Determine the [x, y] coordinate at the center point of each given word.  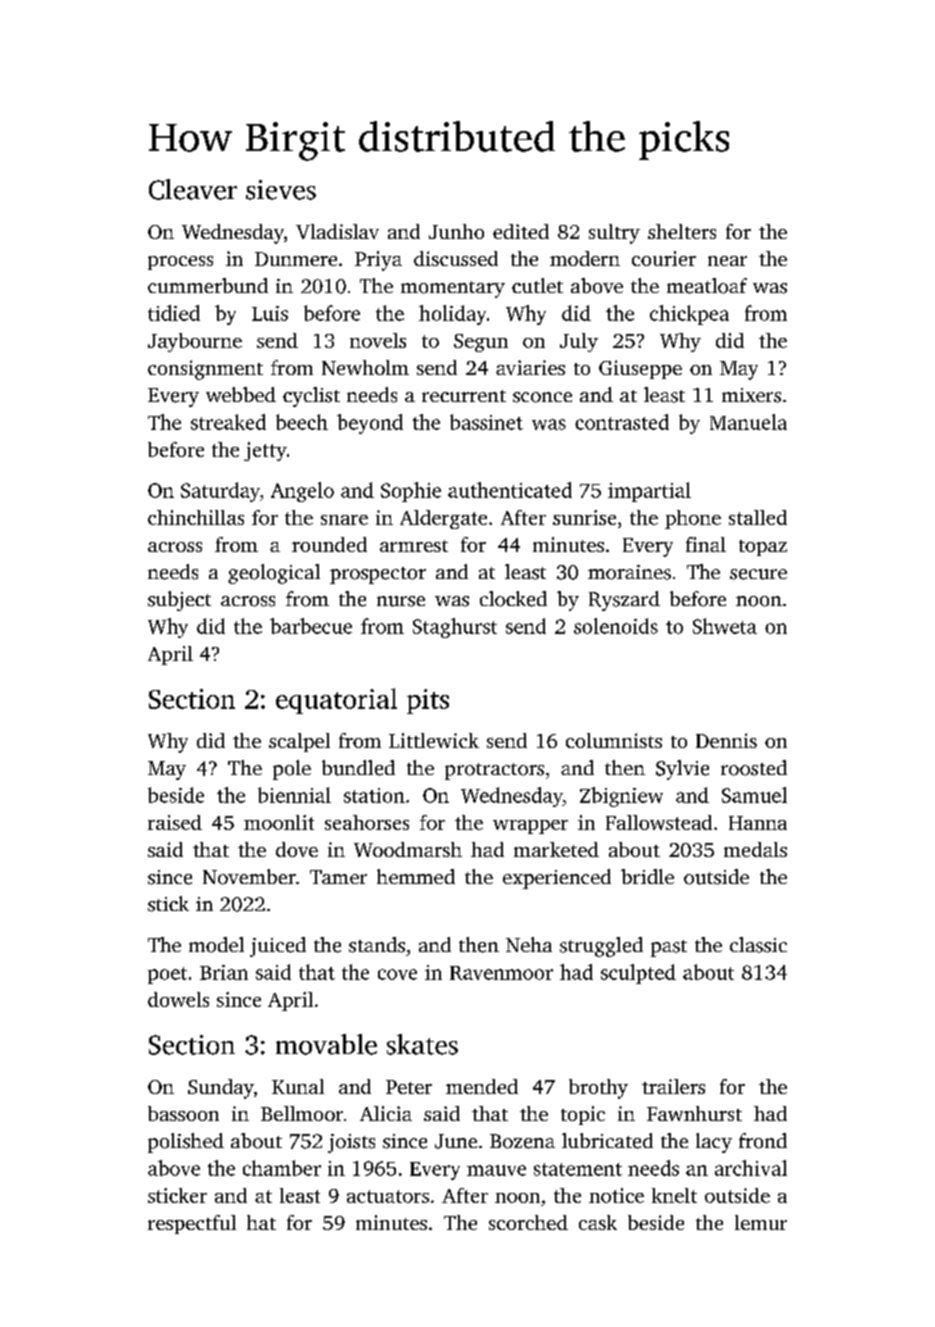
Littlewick [434, 740]
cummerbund [208, 285]
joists [351, 1143]
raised [175, 822]
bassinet [486, 422]
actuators [388, 1196]
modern [585, 258]
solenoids [616, 626]
